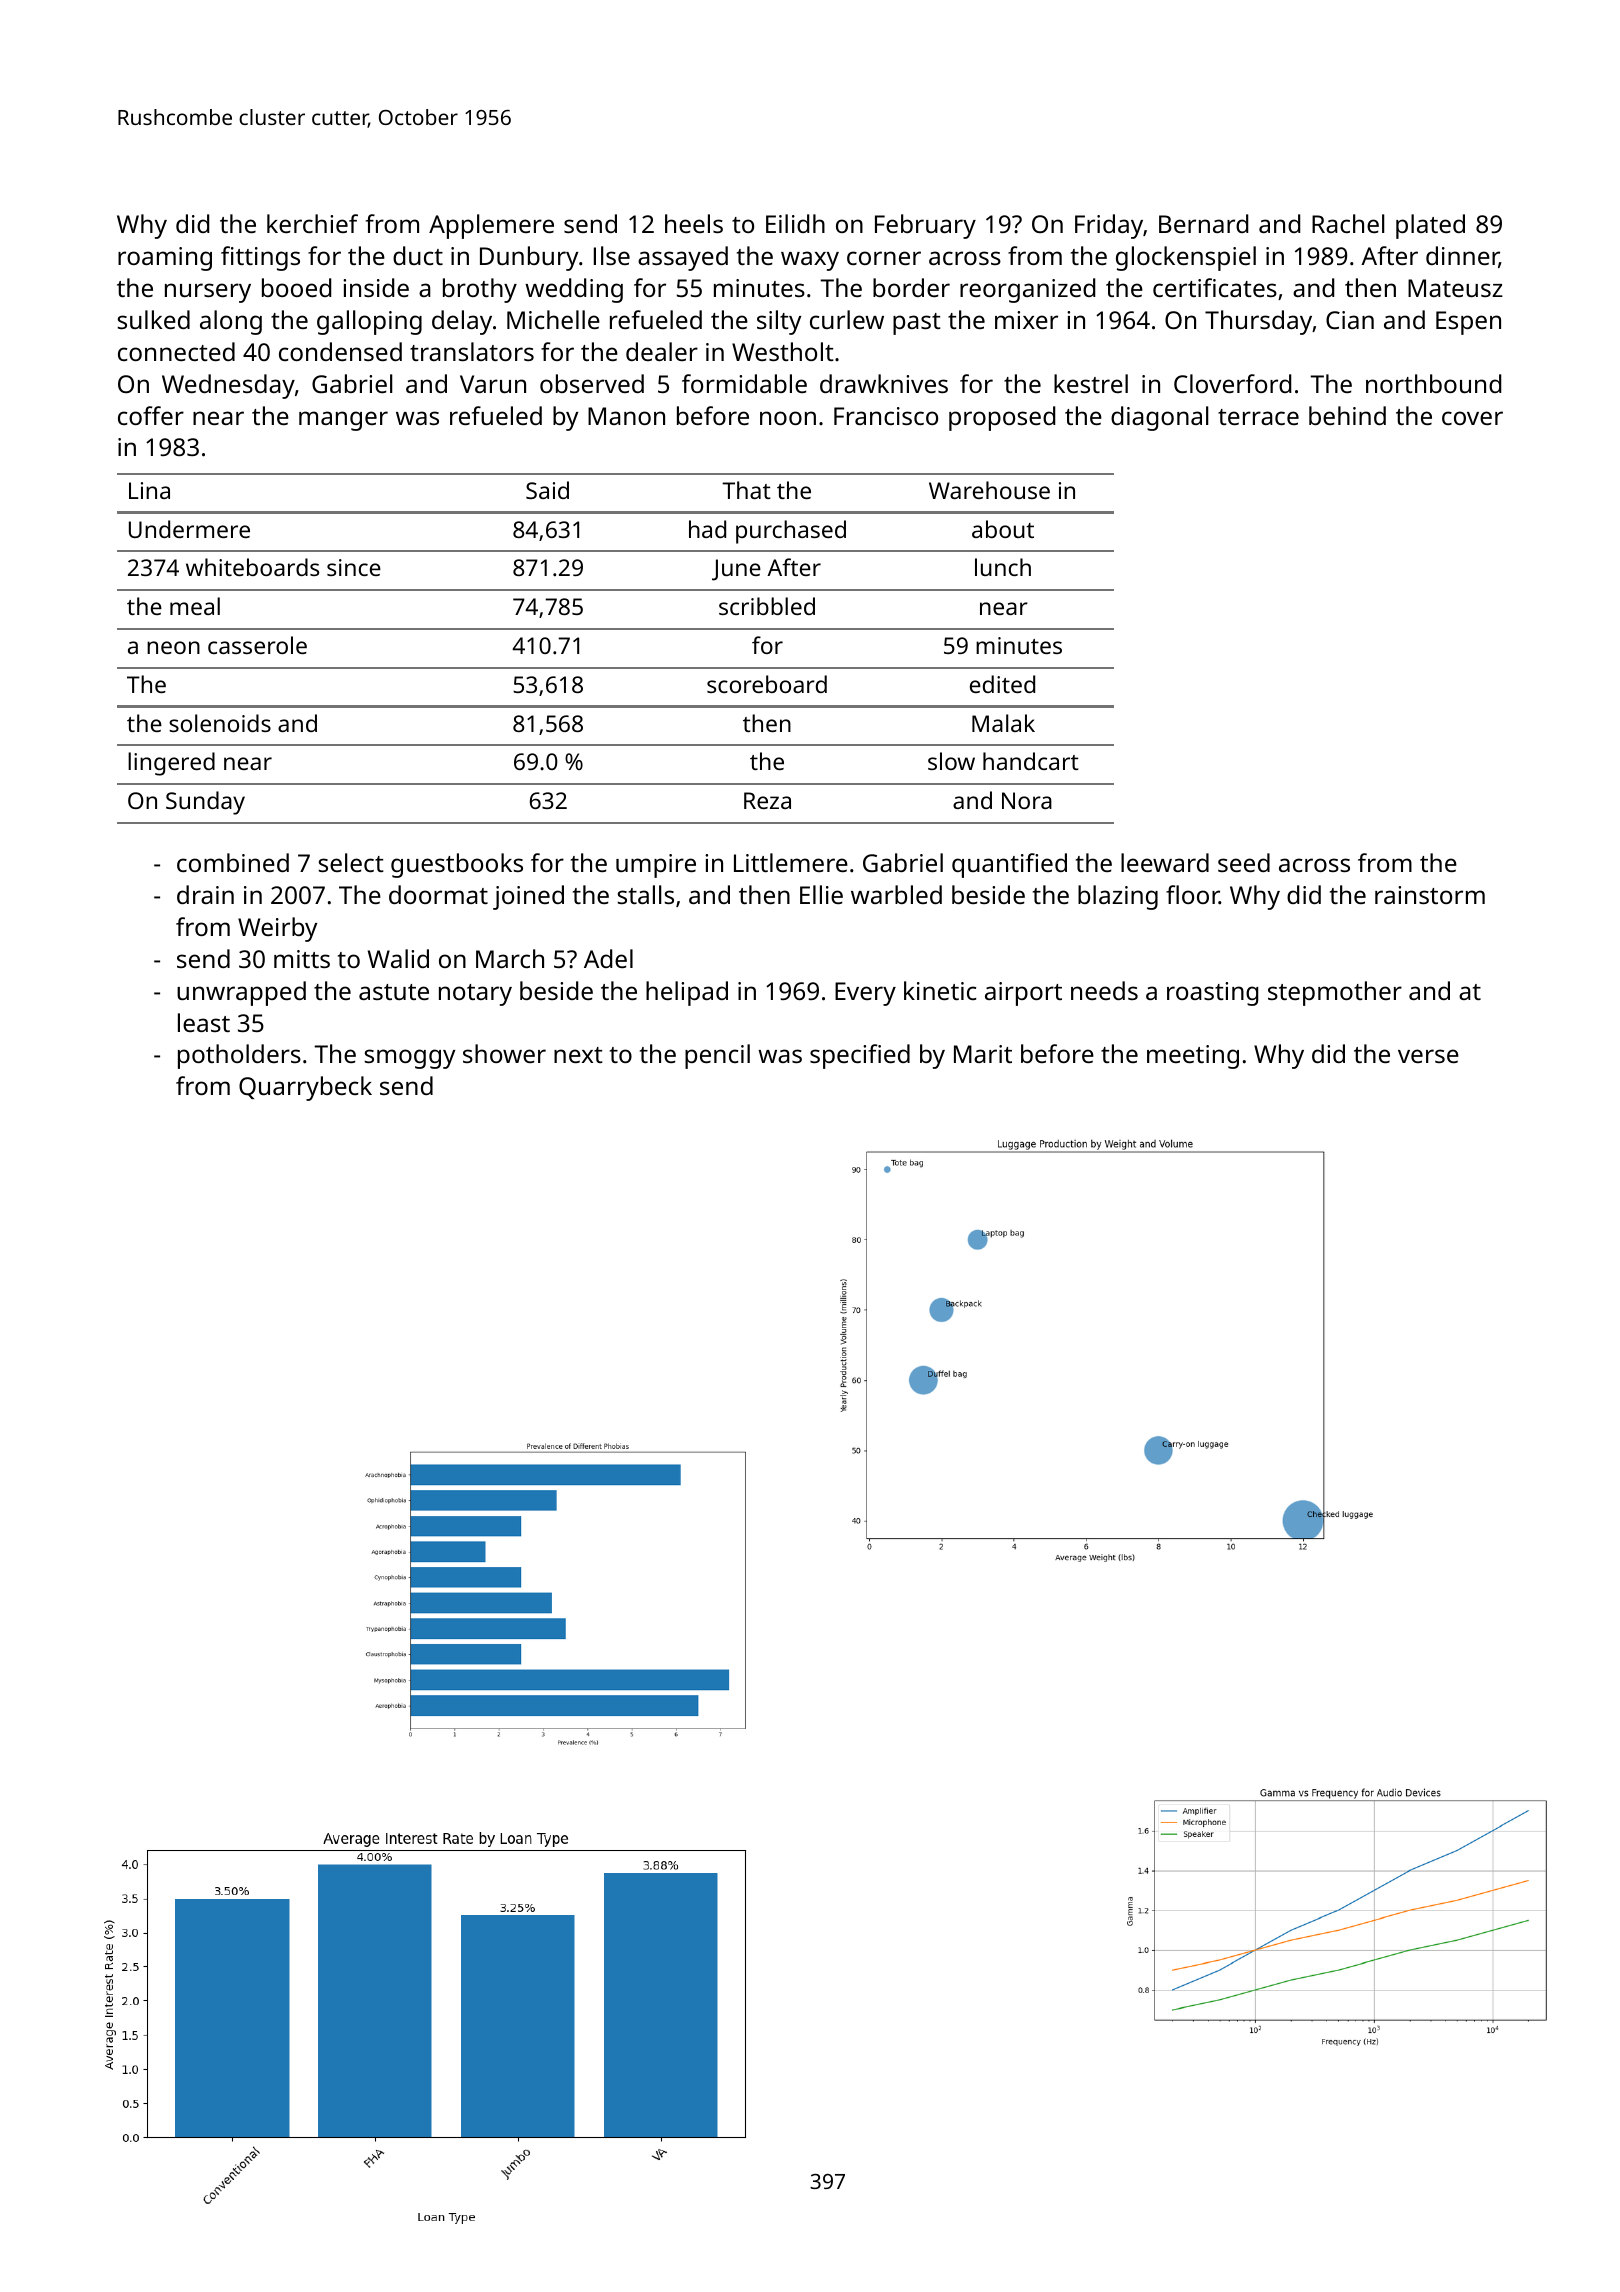 Image resolution: width=1620 pixels, height=2292 pixels. What do you see at coordinates (1203, 223) in the screenshot?
I see `Bernard` at bounding box center [1203, 223].
